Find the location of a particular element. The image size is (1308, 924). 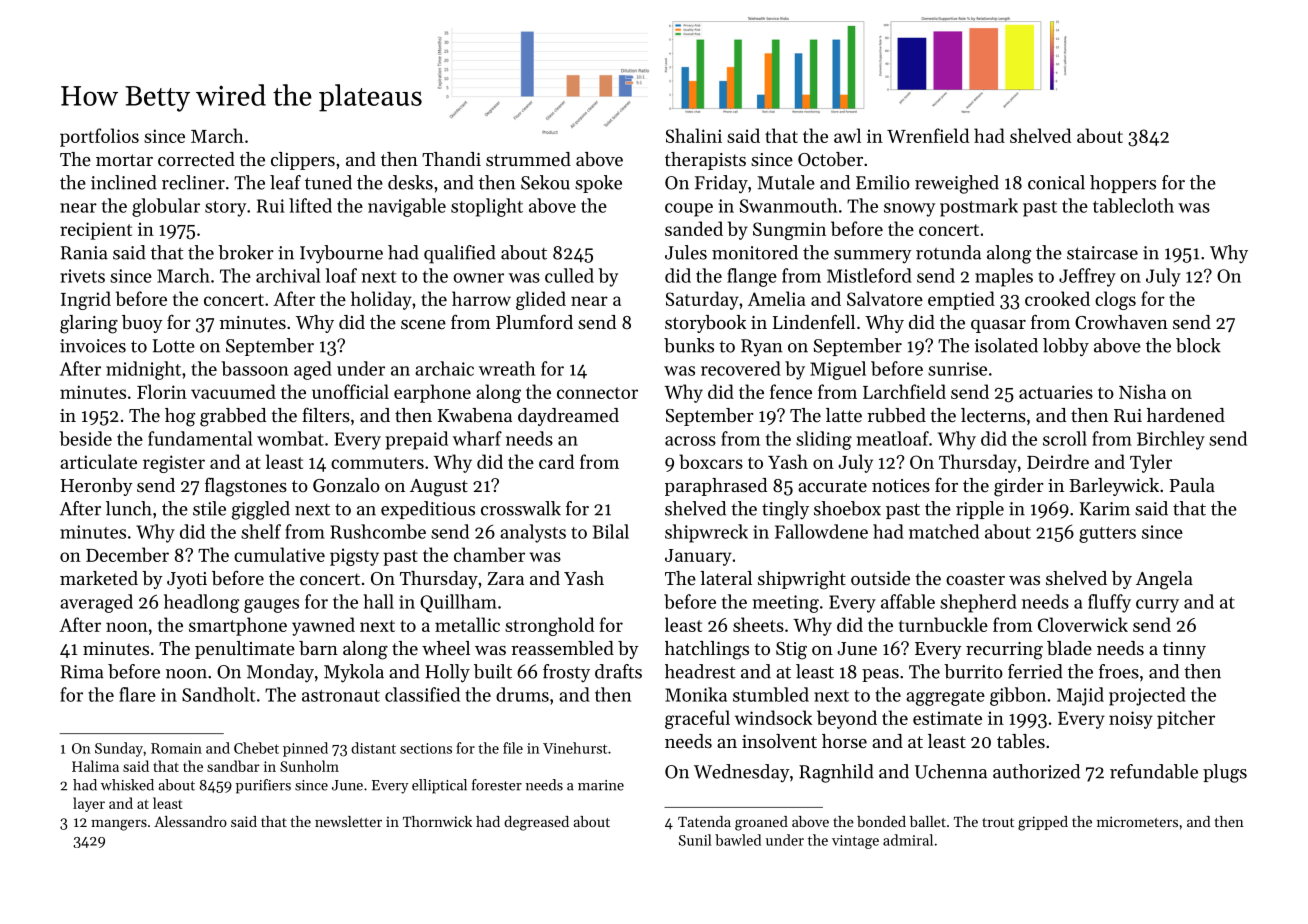

archaic is located at coordinates (444, 368).
